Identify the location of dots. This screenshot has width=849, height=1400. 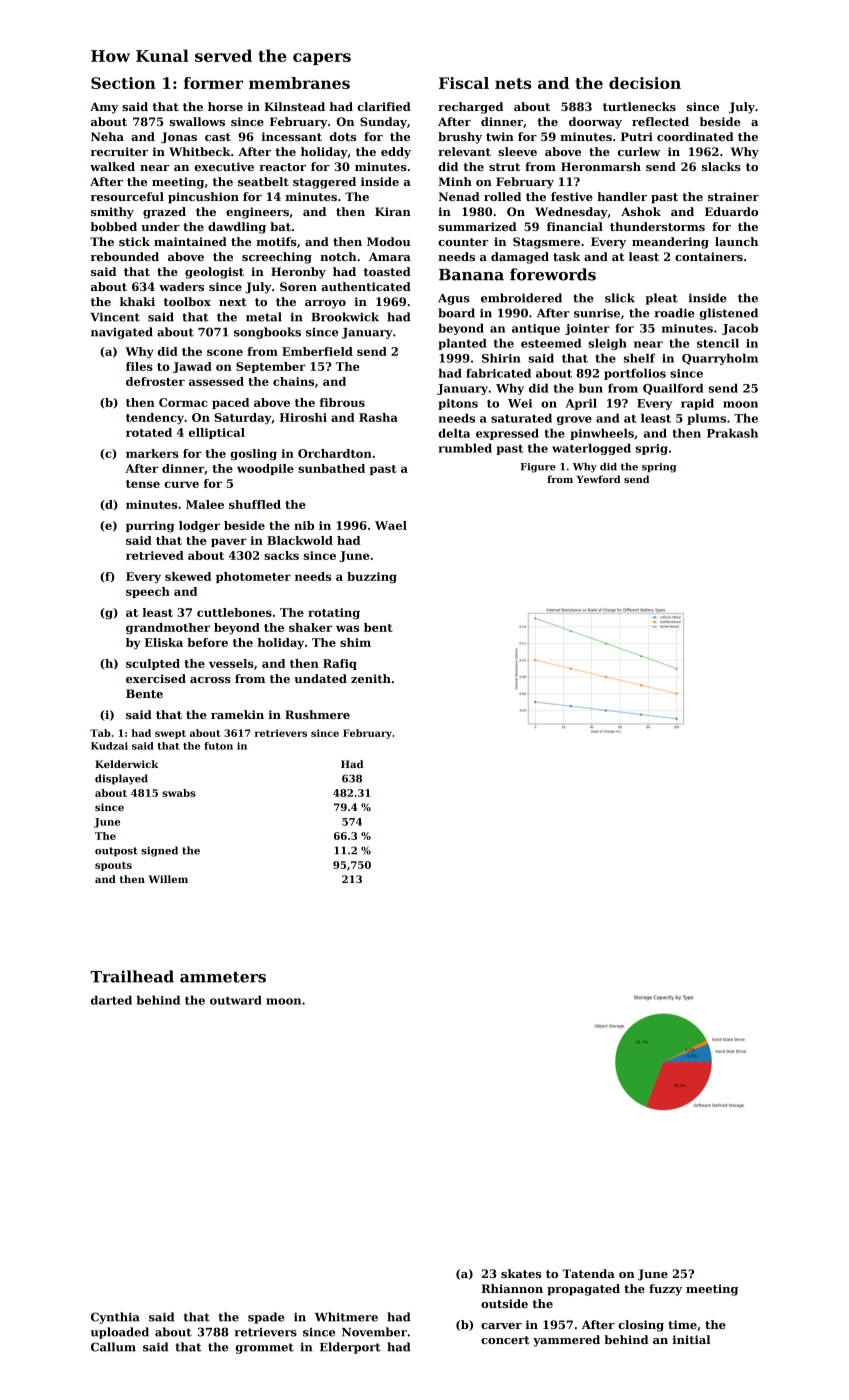
(343, 136).
